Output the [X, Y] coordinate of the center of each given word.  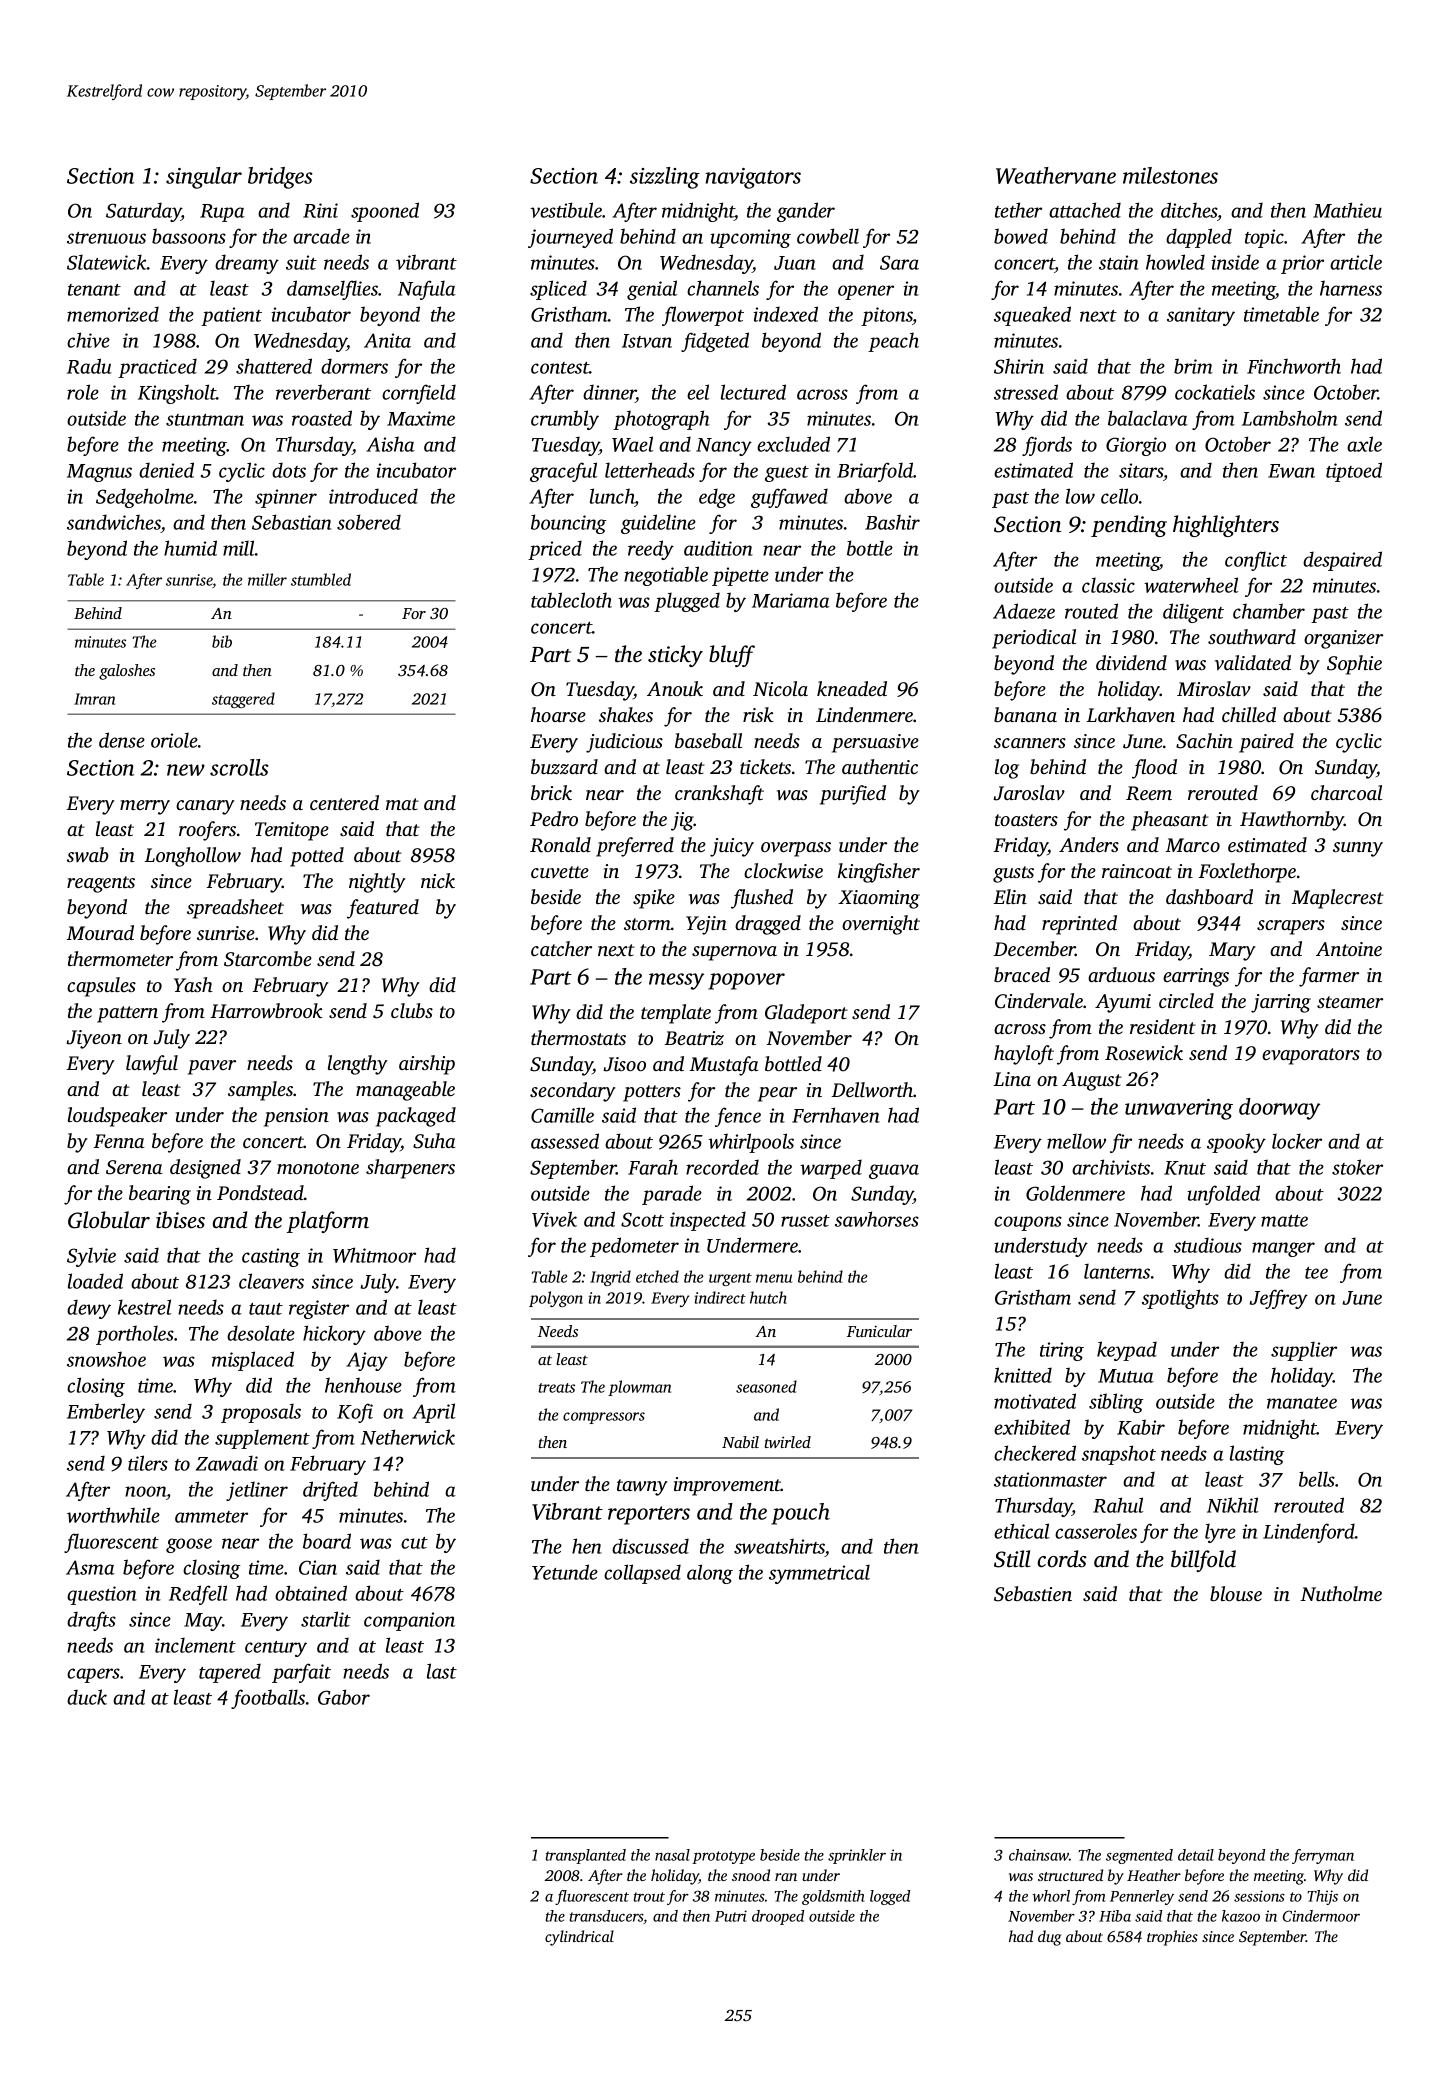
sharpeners [410, 1169]
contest [560, 368]
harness [1351, 288]
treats [557, 1388]
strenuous [106, 238]
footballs [268, 1699]
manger [1283, 1249]
